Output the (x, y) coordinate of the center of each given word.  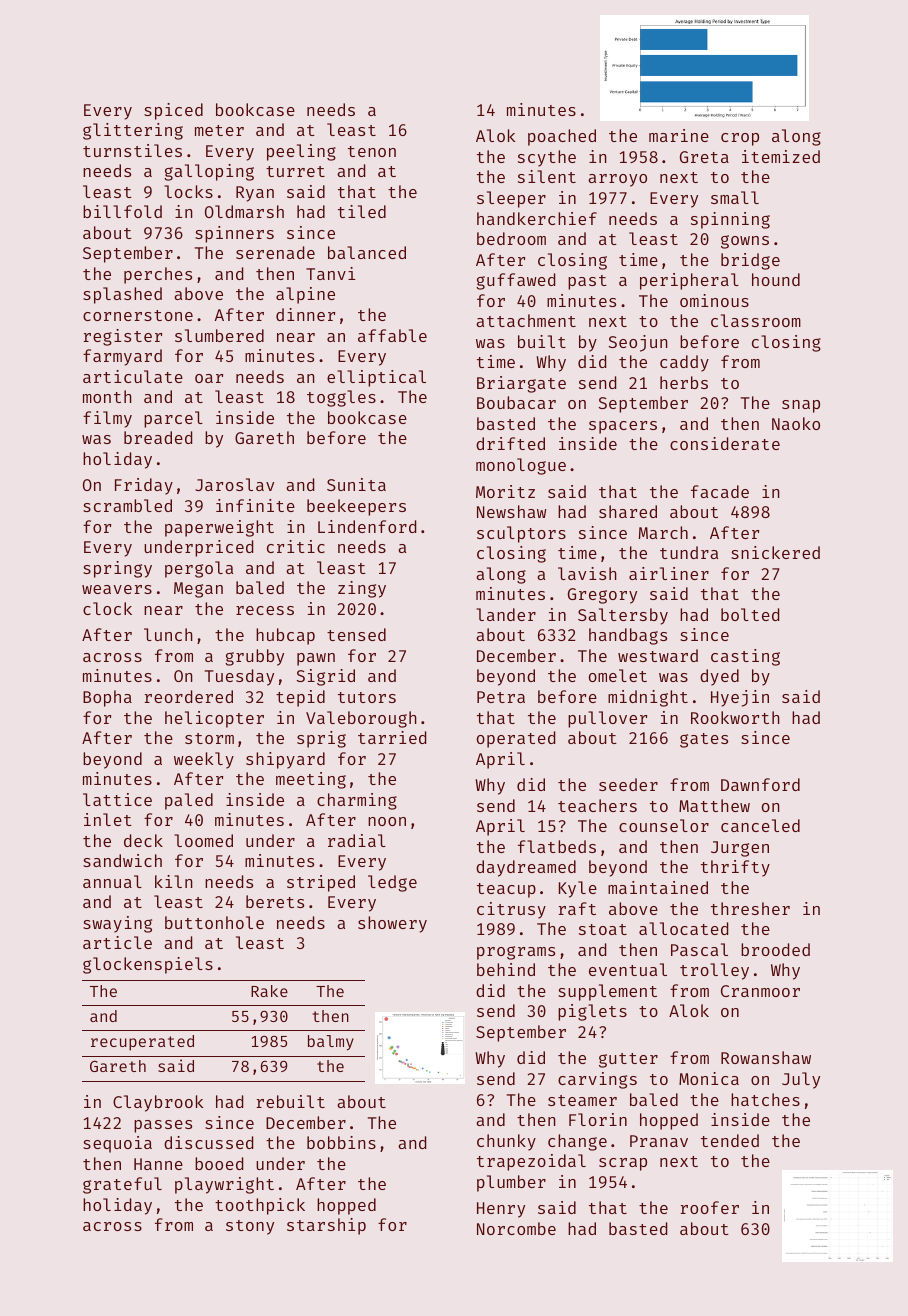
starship (326, 1226)
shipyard (285, 760)
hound (776, 279)
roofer (710, 1207)
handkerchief (537, 218)
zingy (362, 589)
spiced (173, 111)
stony (250, 1227)
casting (745, 657)
